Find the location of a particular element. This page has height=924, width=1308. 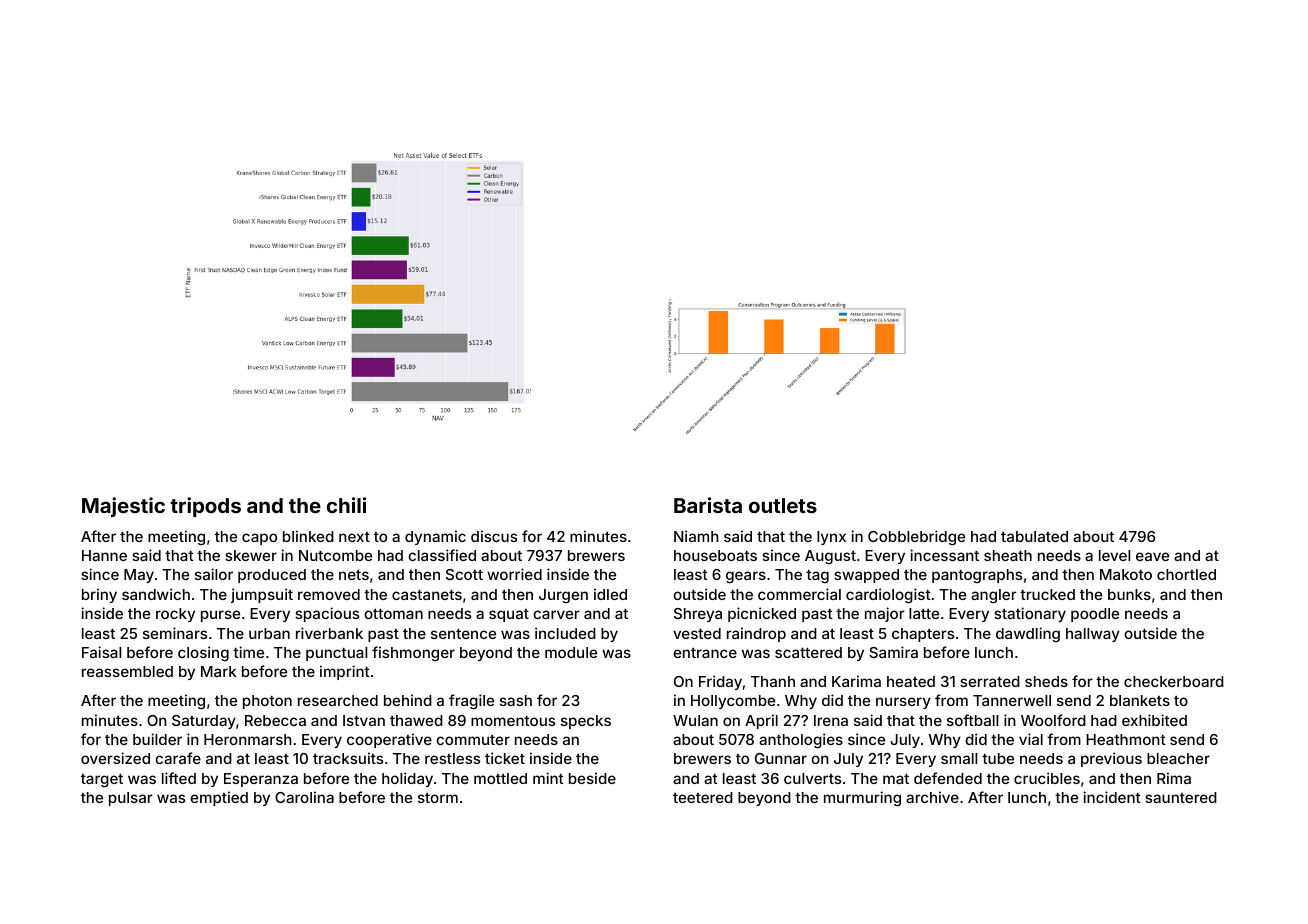

outlets is located at coordinates (783, 505).
